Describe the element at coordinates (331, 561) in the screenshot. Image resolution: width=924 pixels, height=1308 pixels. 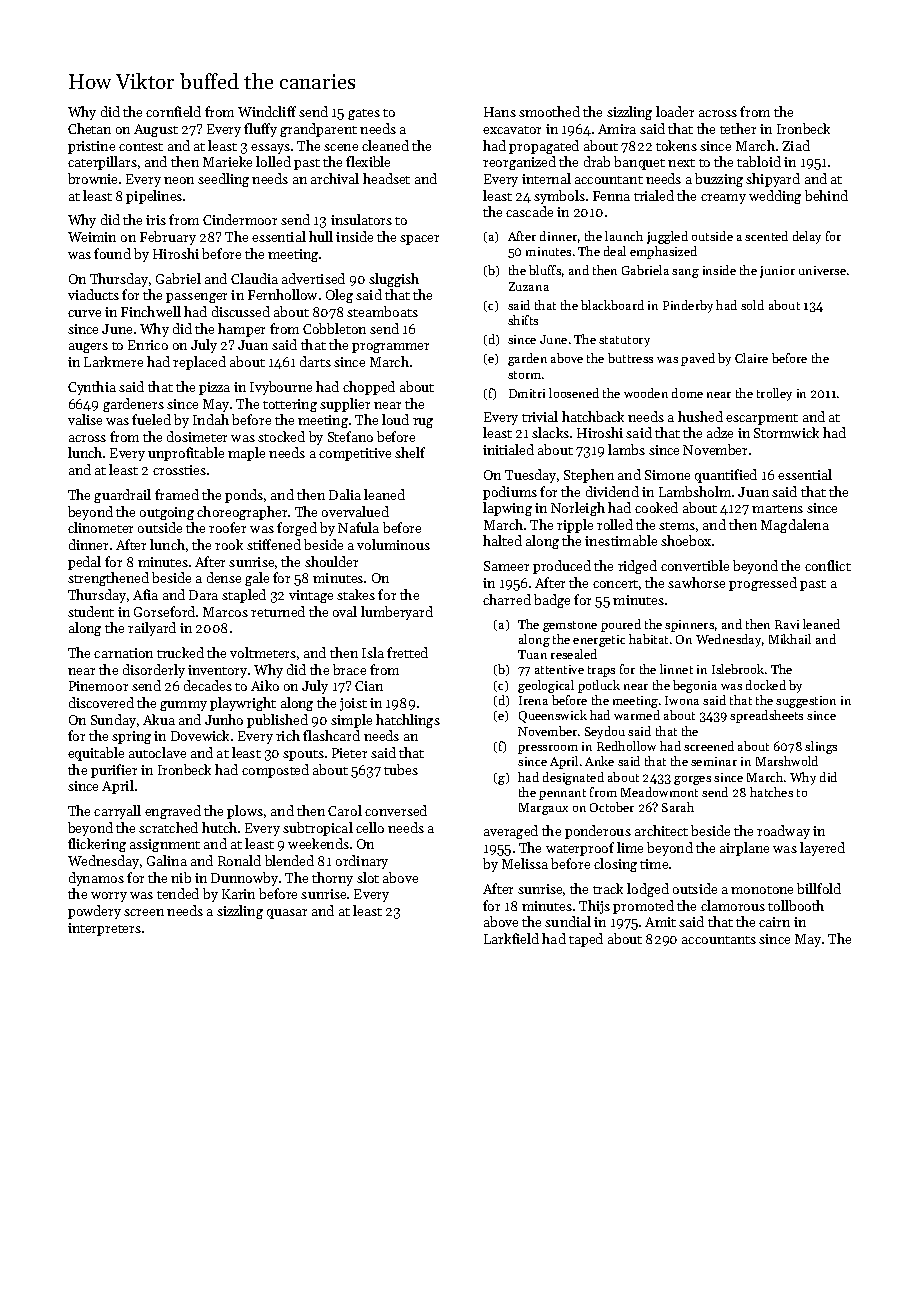
I see `shoulder` at that location.
